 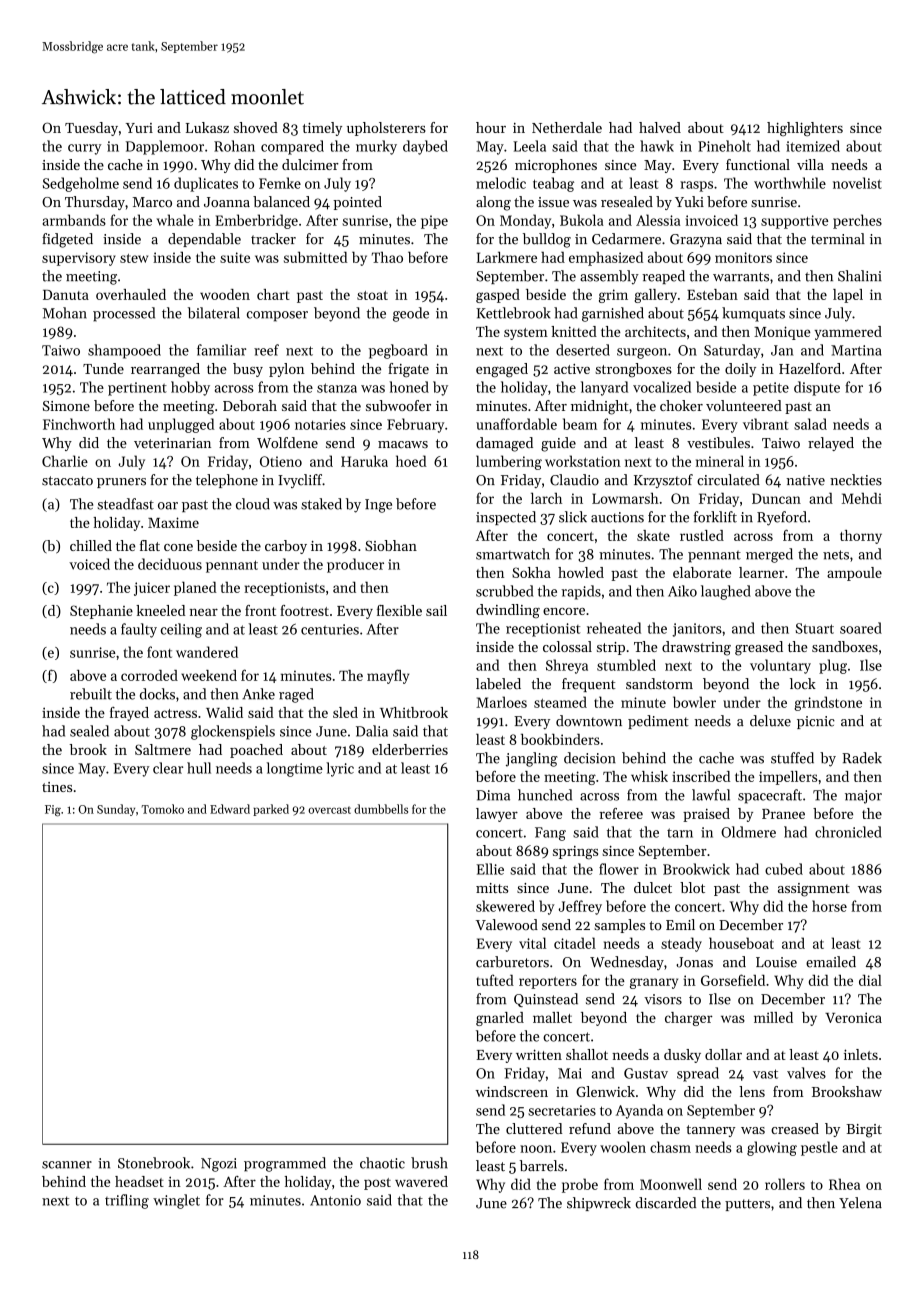 I want to click on brush, so click(x=429, y=1163).
